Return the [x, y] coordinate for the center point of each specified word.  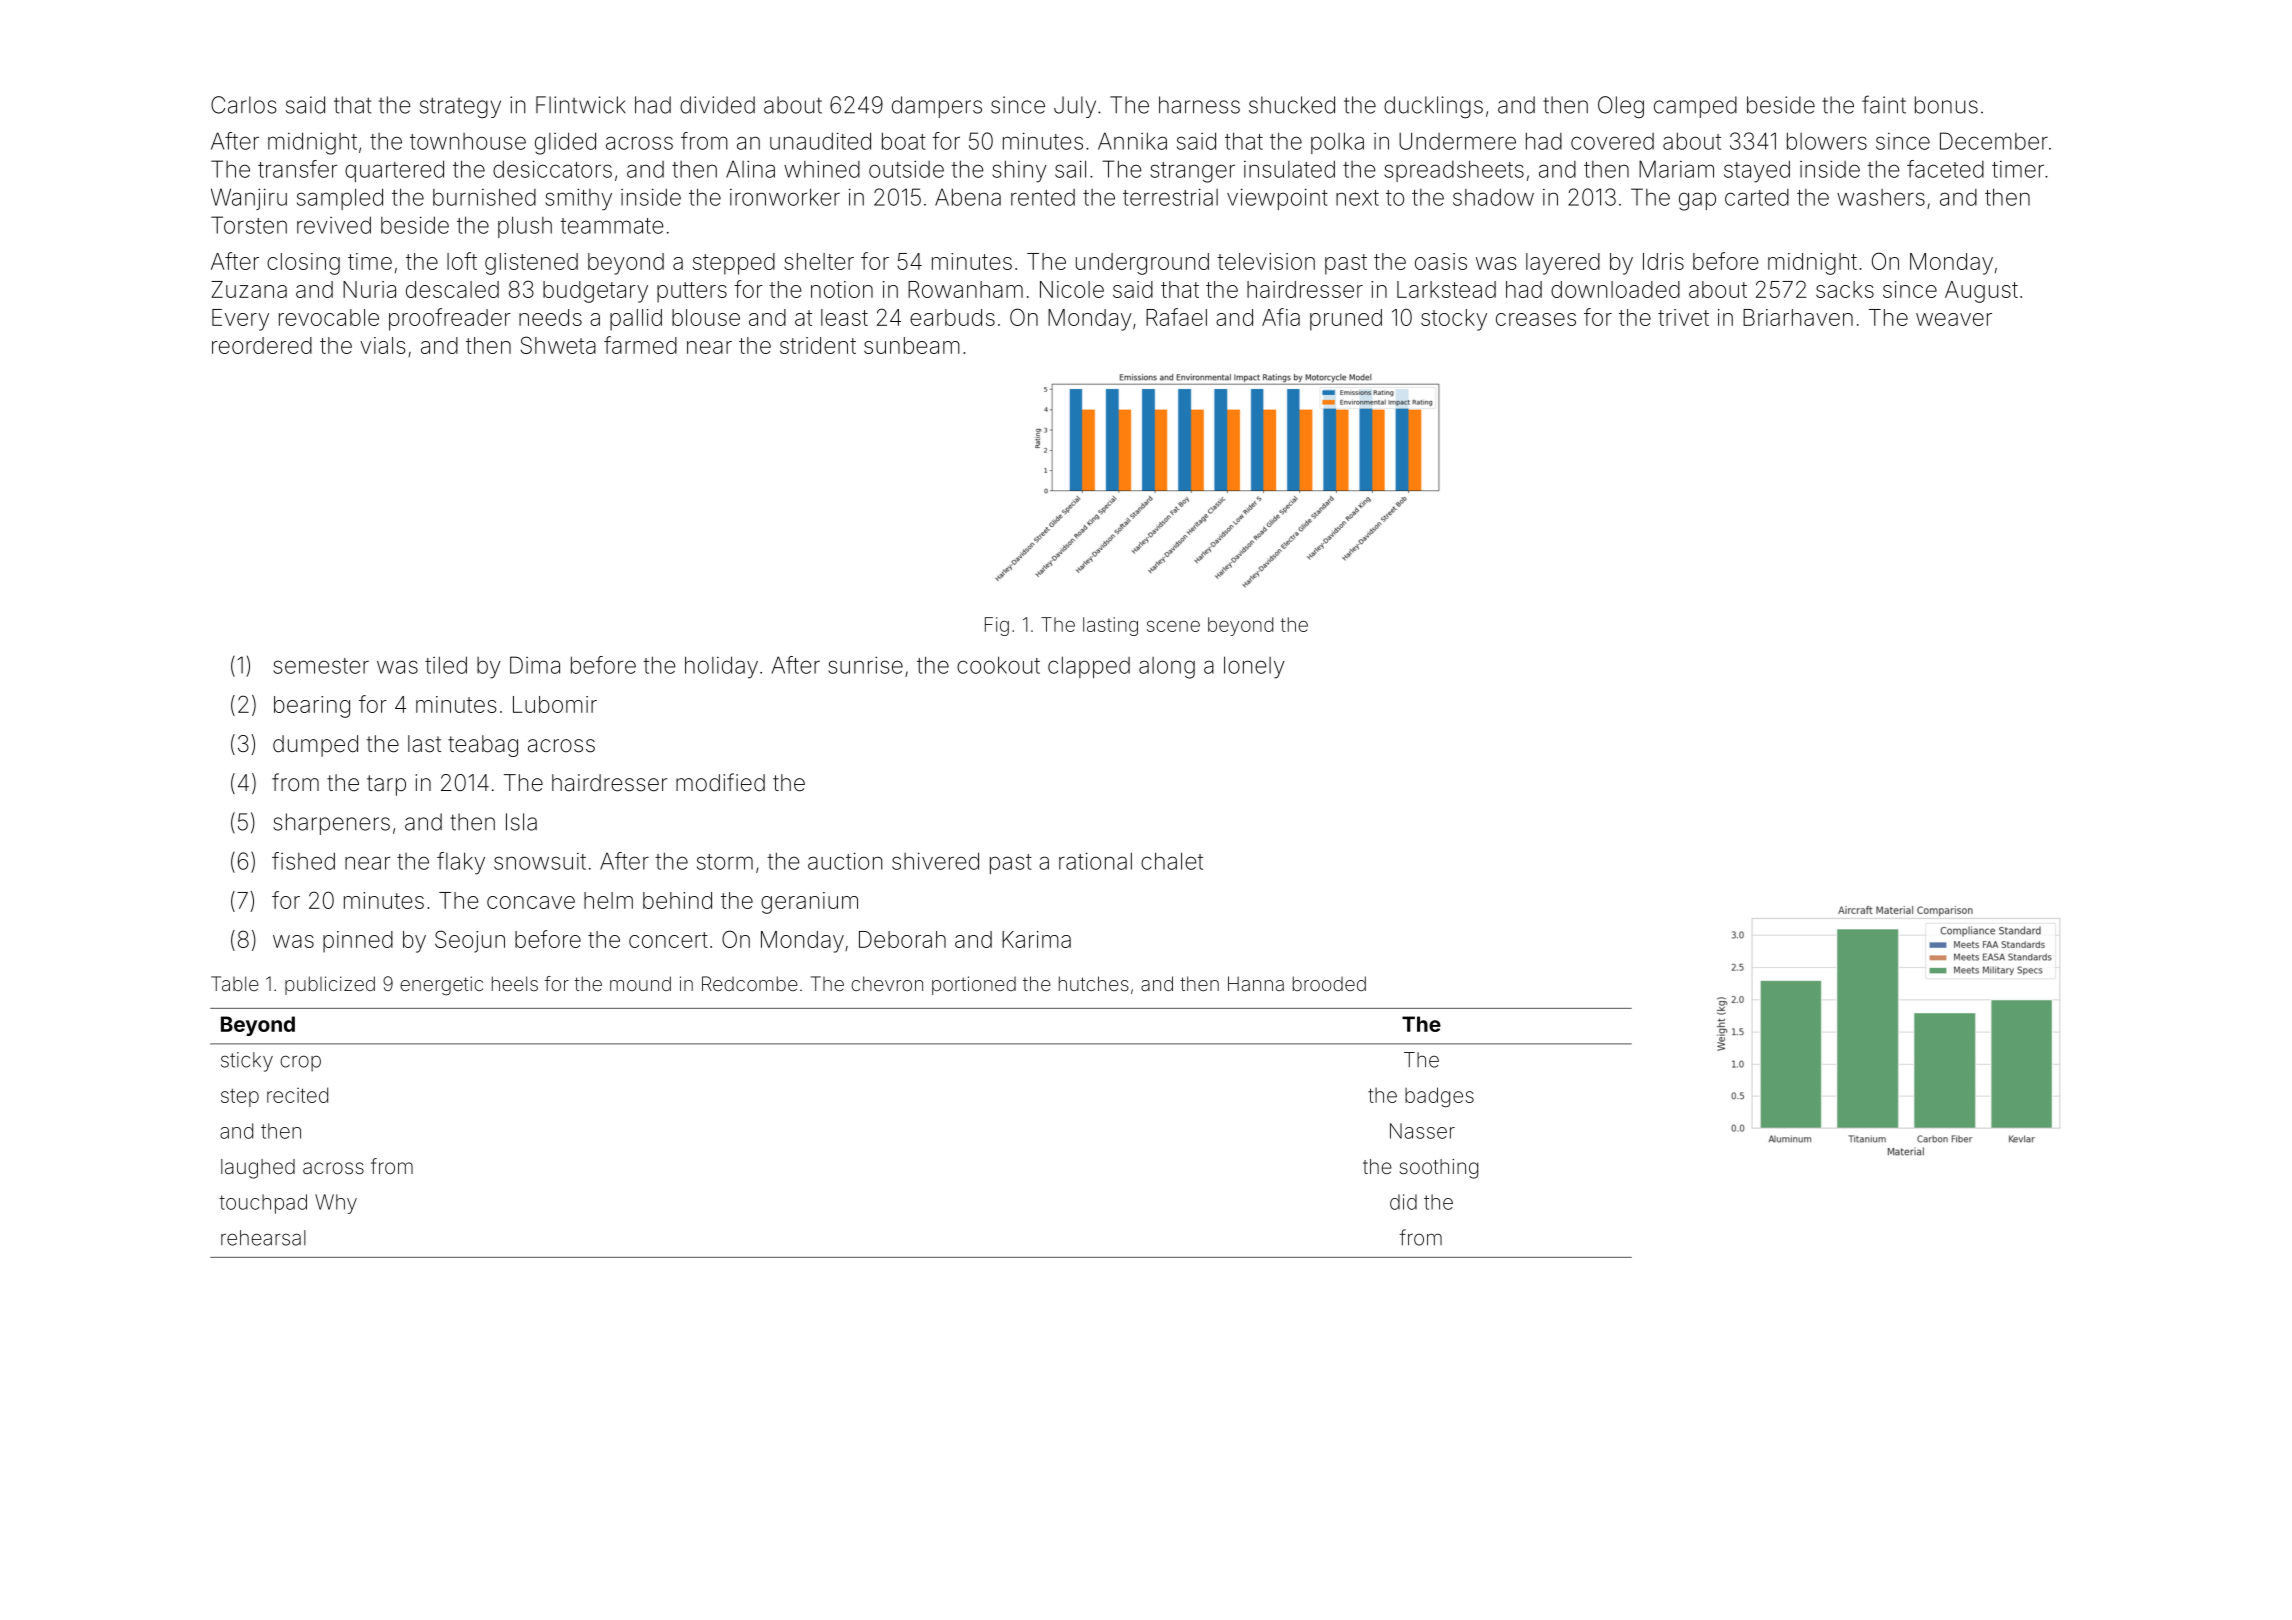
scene [1173, 626]
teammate [612, 226]
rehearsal [263, 1238]
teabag [483, 746]
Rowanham [965, 289]
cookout [998, 665]
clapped [1089, 667]
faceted [1945, 169]
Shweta [558, 345]
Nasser [1422, 1131]
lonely [1254, 667]
